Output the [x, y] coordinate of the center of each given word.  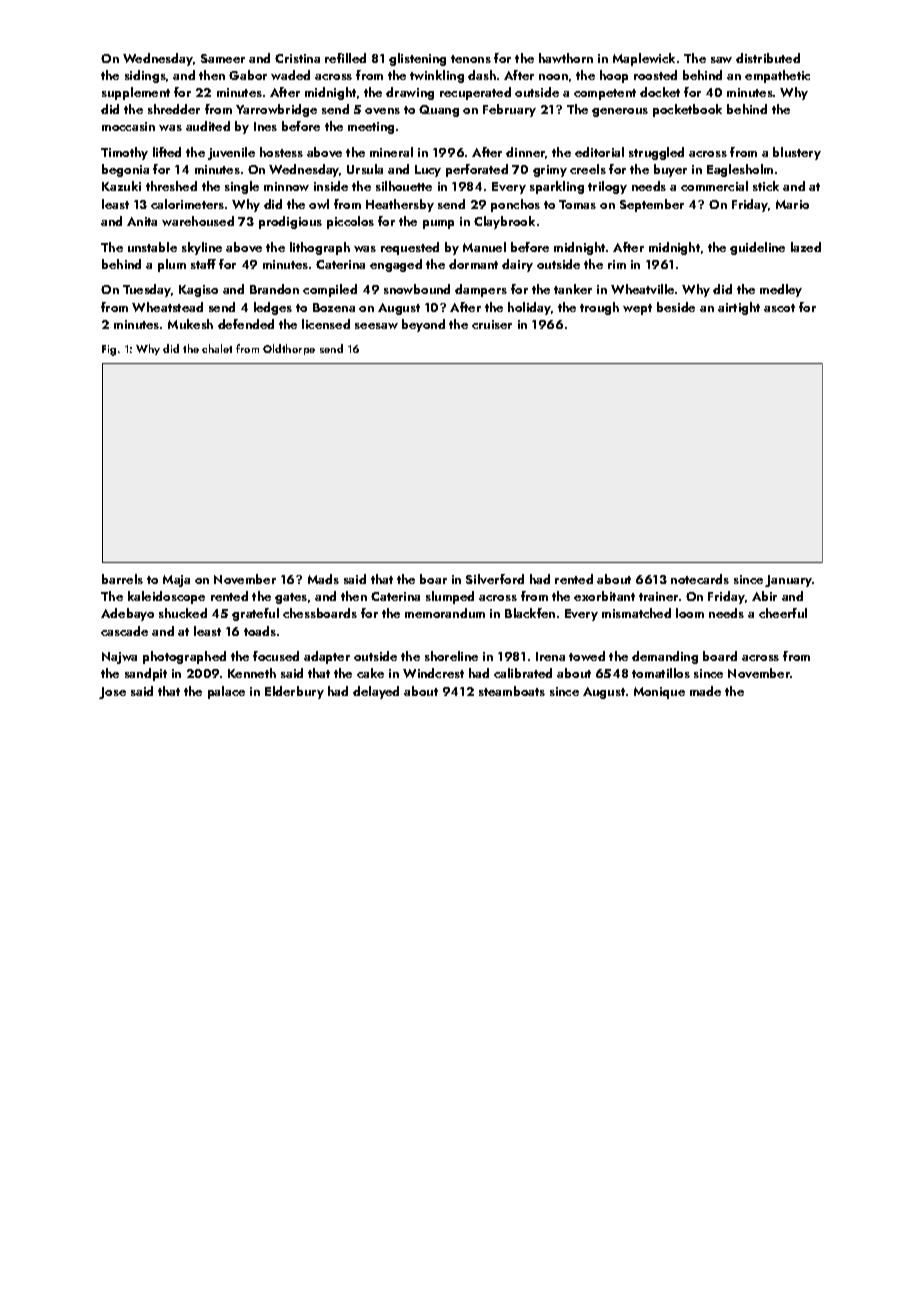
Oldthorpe [289, 349]
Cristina [297, 58]
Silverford [495, 579]
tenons [471, 59]
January [789, 581]
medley [781, 290]
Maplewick [644, 59]
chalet [217, 348]
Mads [323, 579]
